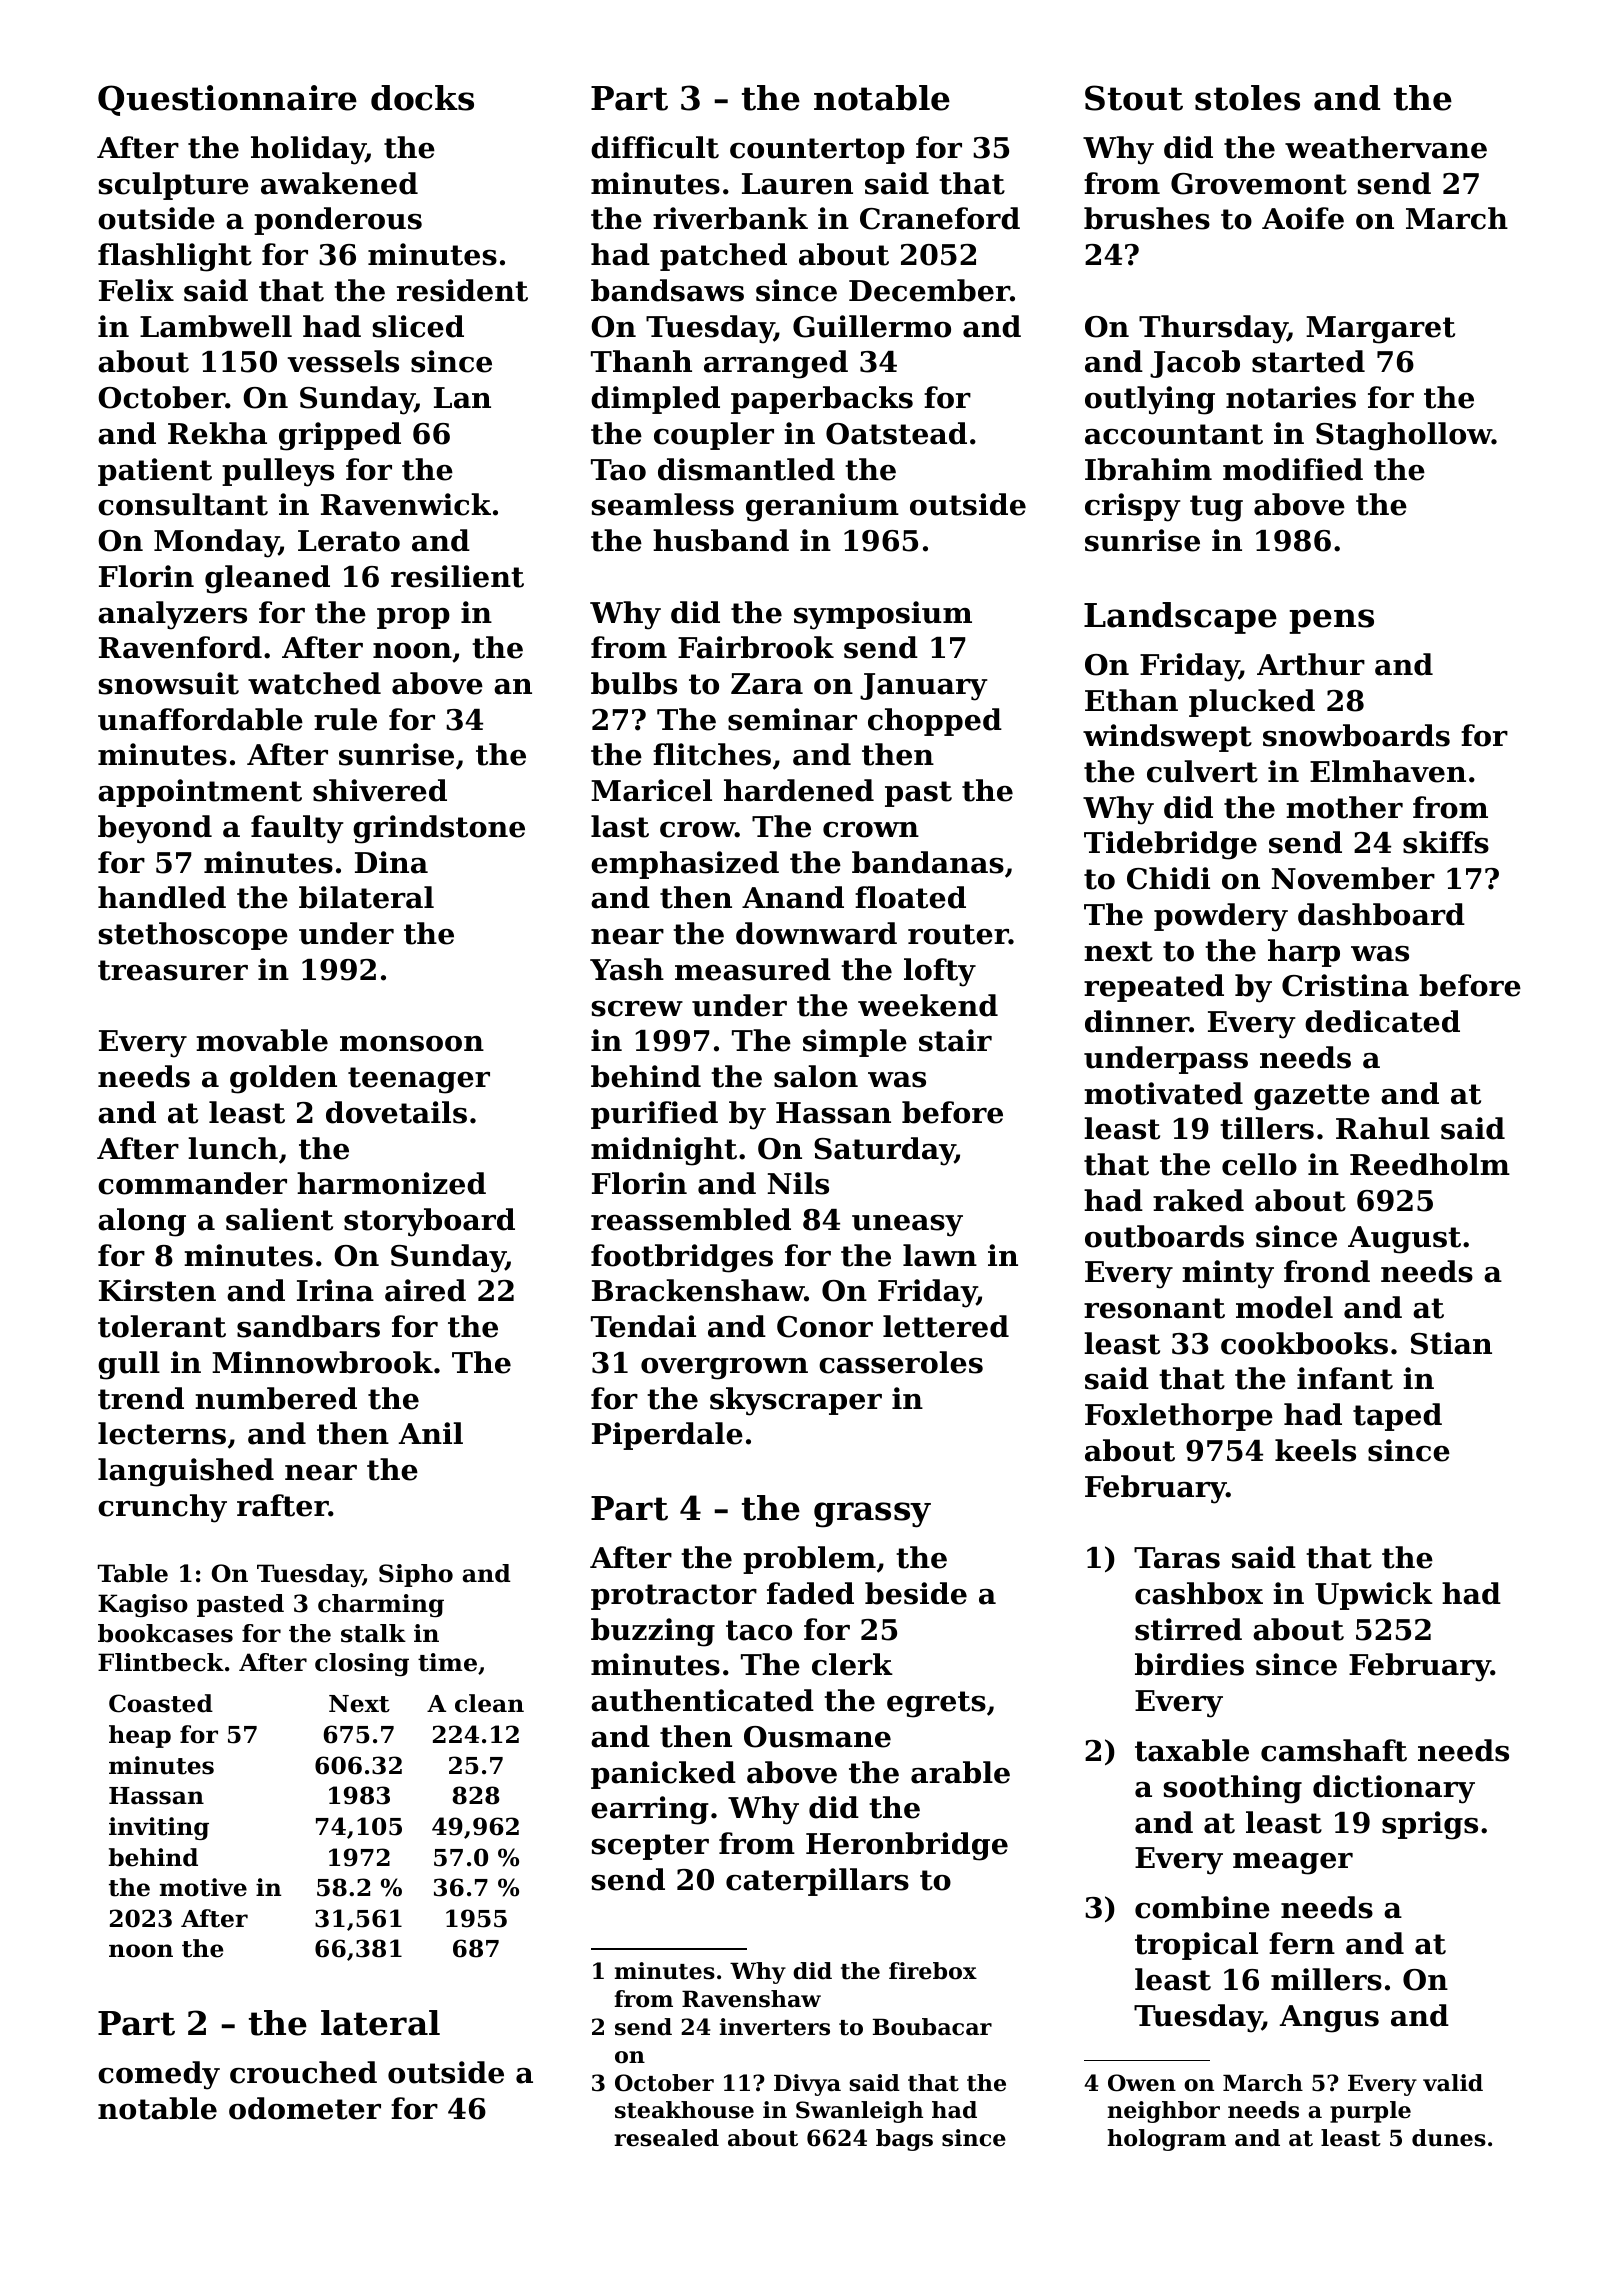  Describe the element at coordinates (666, 2138) in the screenshot. I see `resealed` at that location.
